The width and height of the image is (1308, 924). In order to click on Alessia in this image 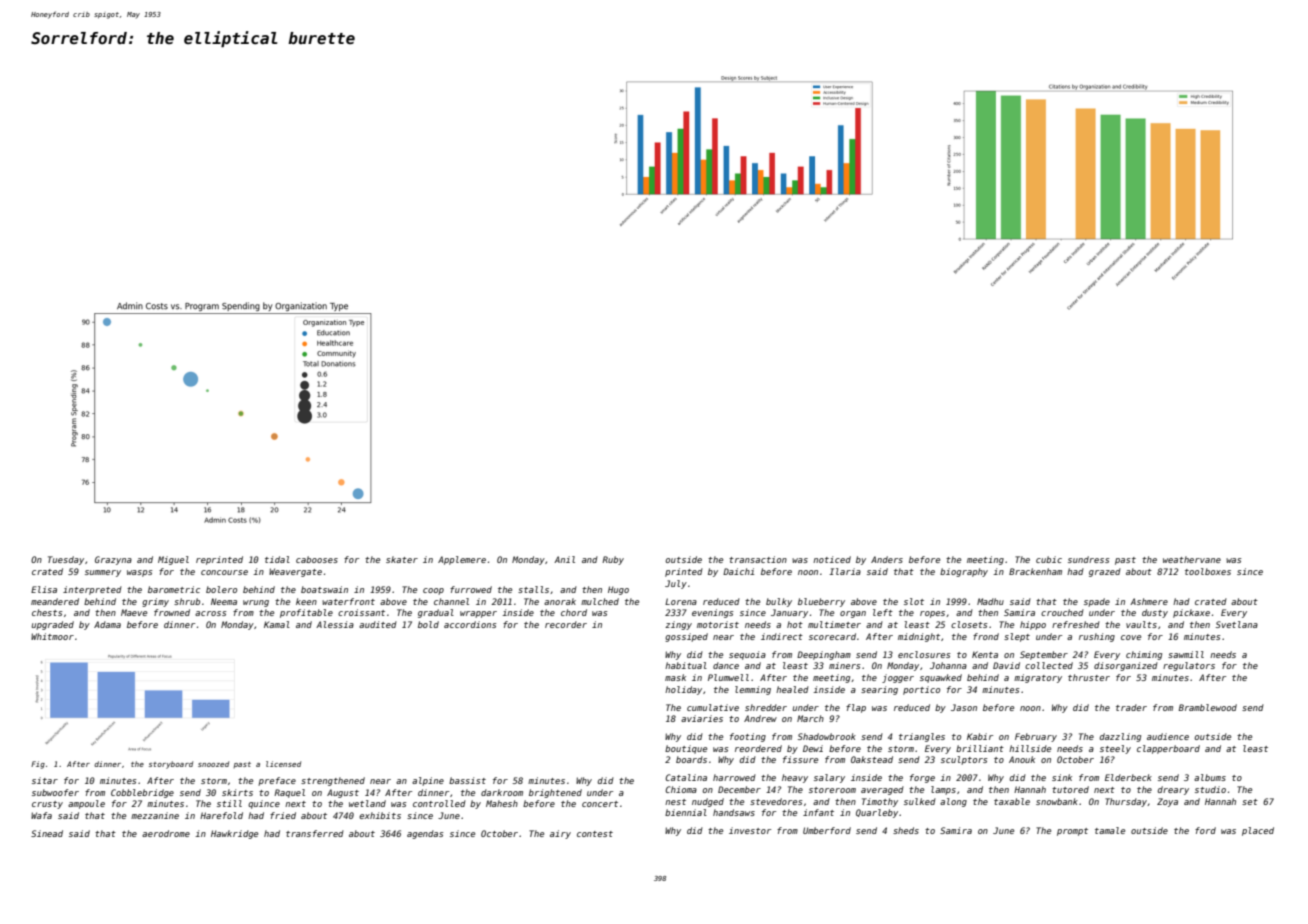, I will do `click(335, 624)`.
